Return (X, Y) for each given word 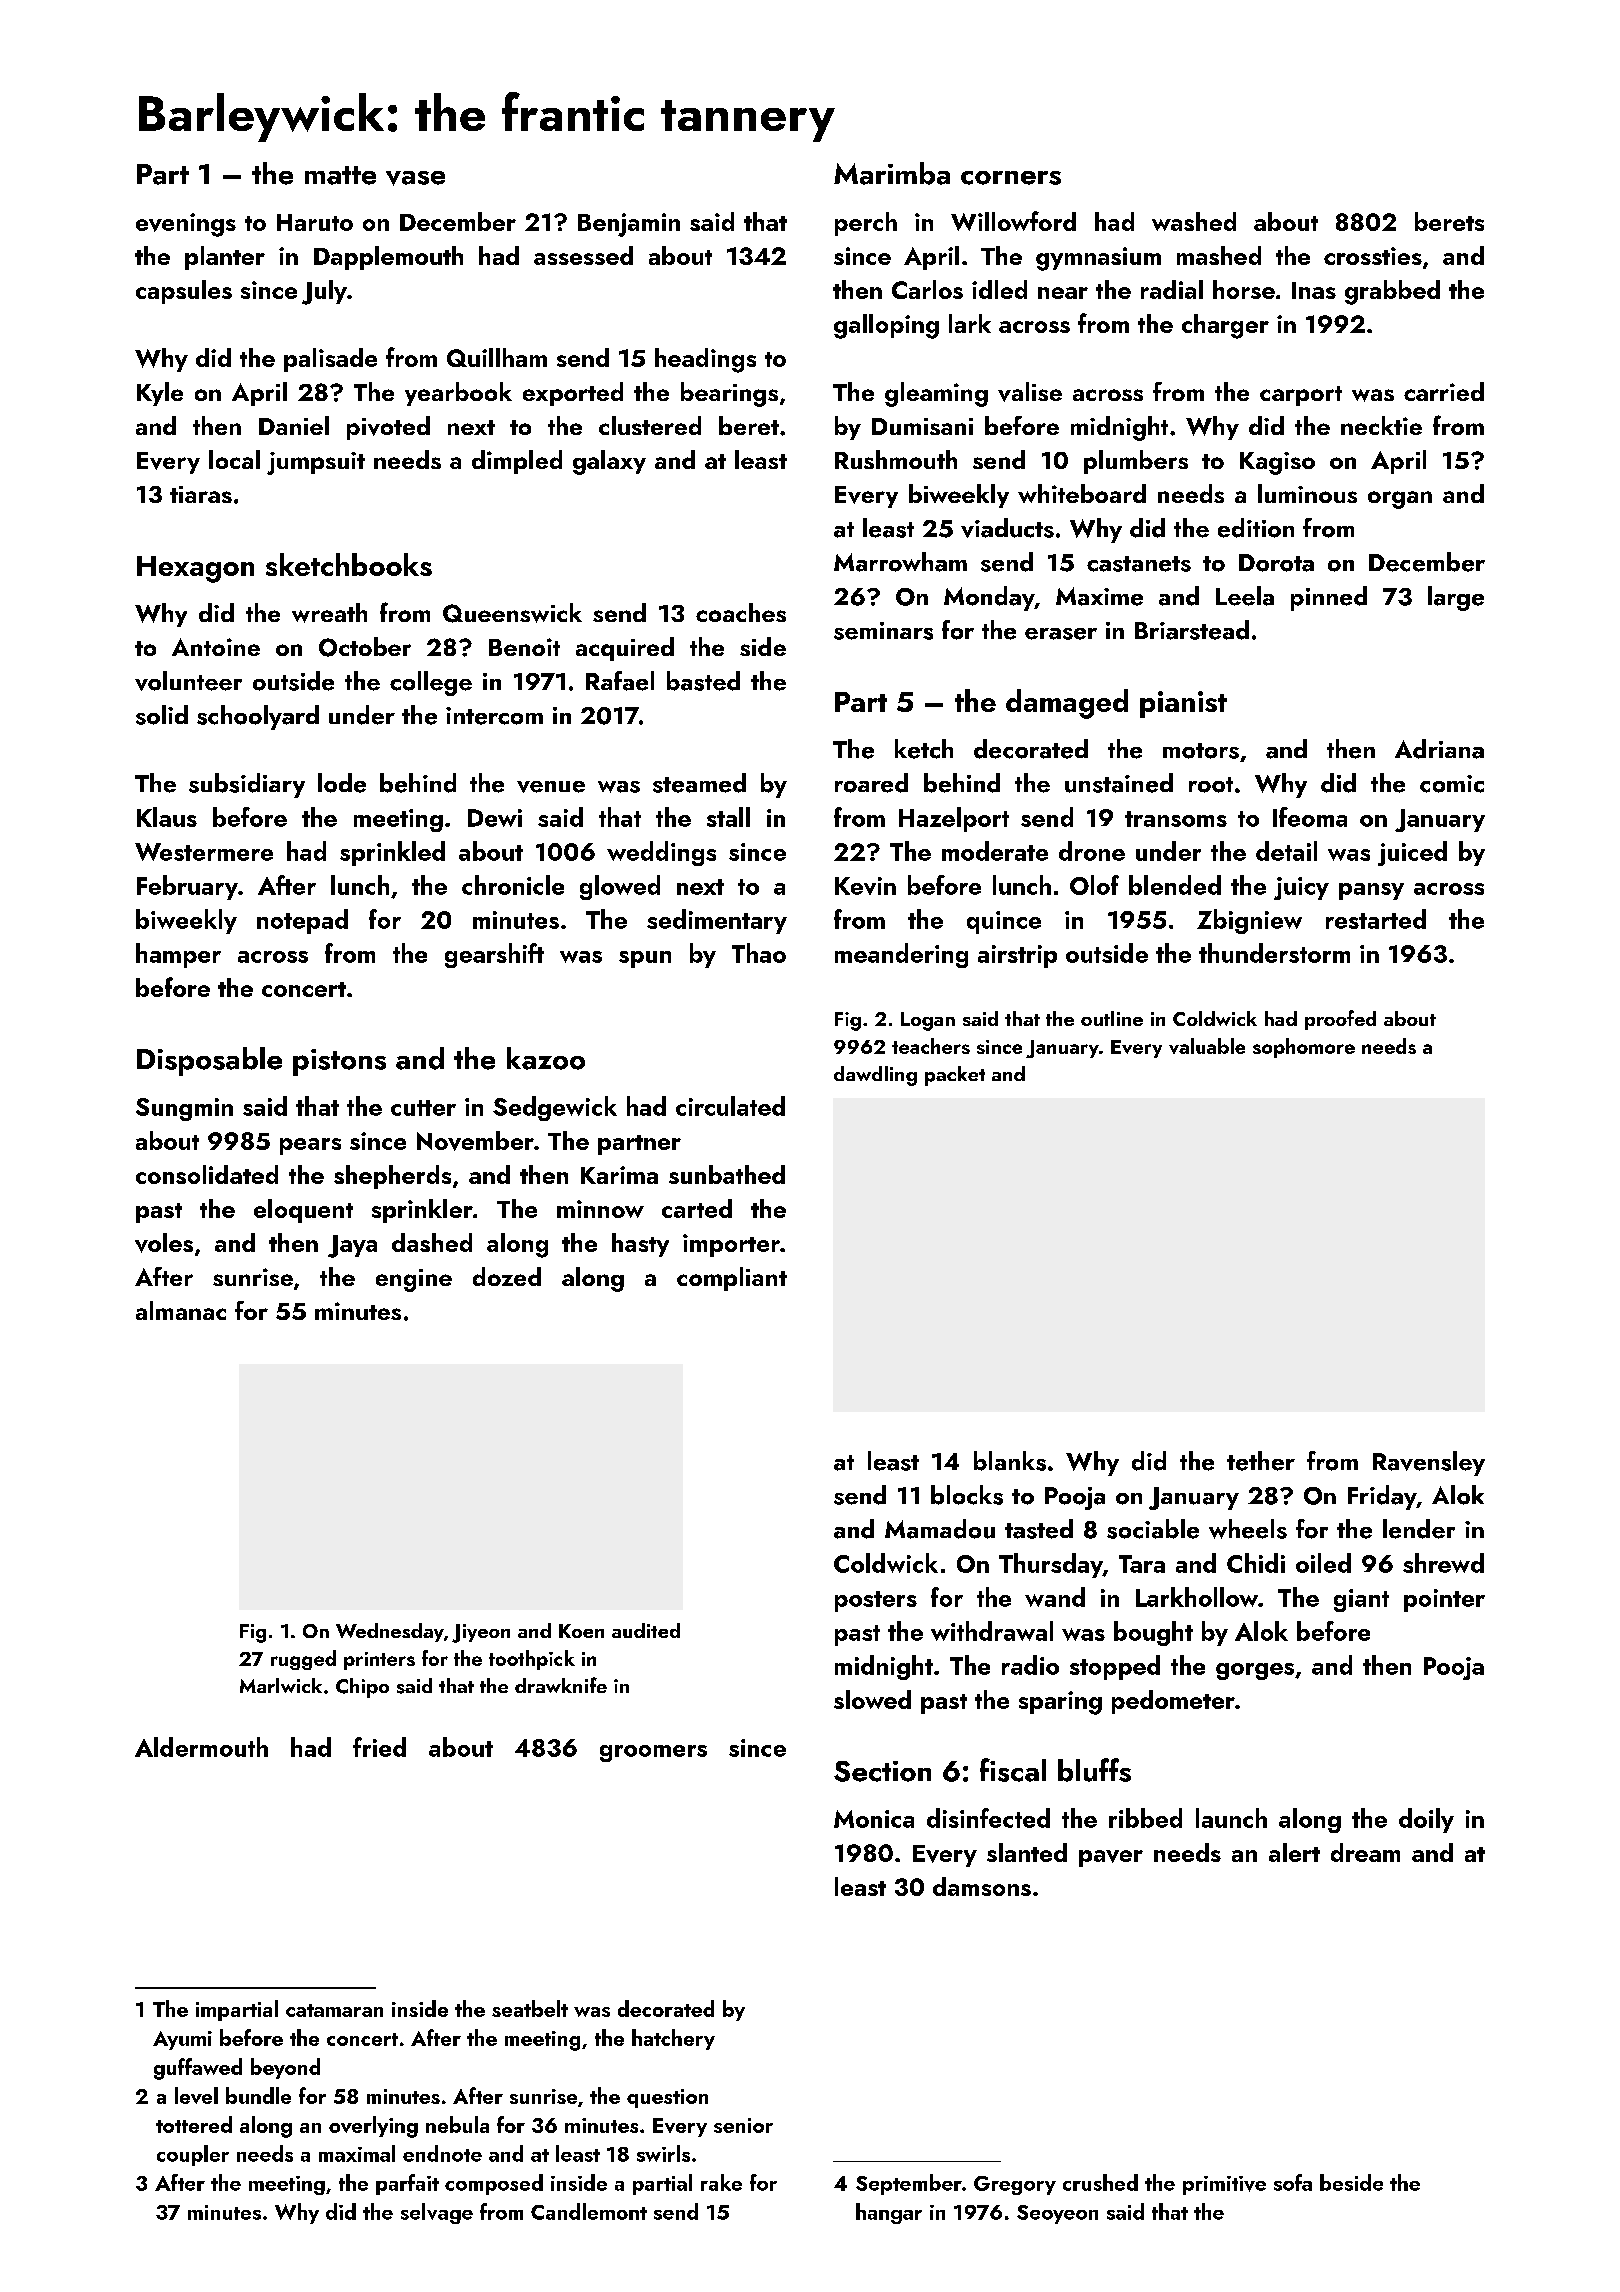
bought (1153, 1633)
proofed (1340, 1020)
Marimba (892, 173)
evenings (186, 225)
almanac (181, 1310)
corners (1011, 178)
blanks (1010, 1461)
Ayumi (182, 2040)
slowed (872, 1699)
